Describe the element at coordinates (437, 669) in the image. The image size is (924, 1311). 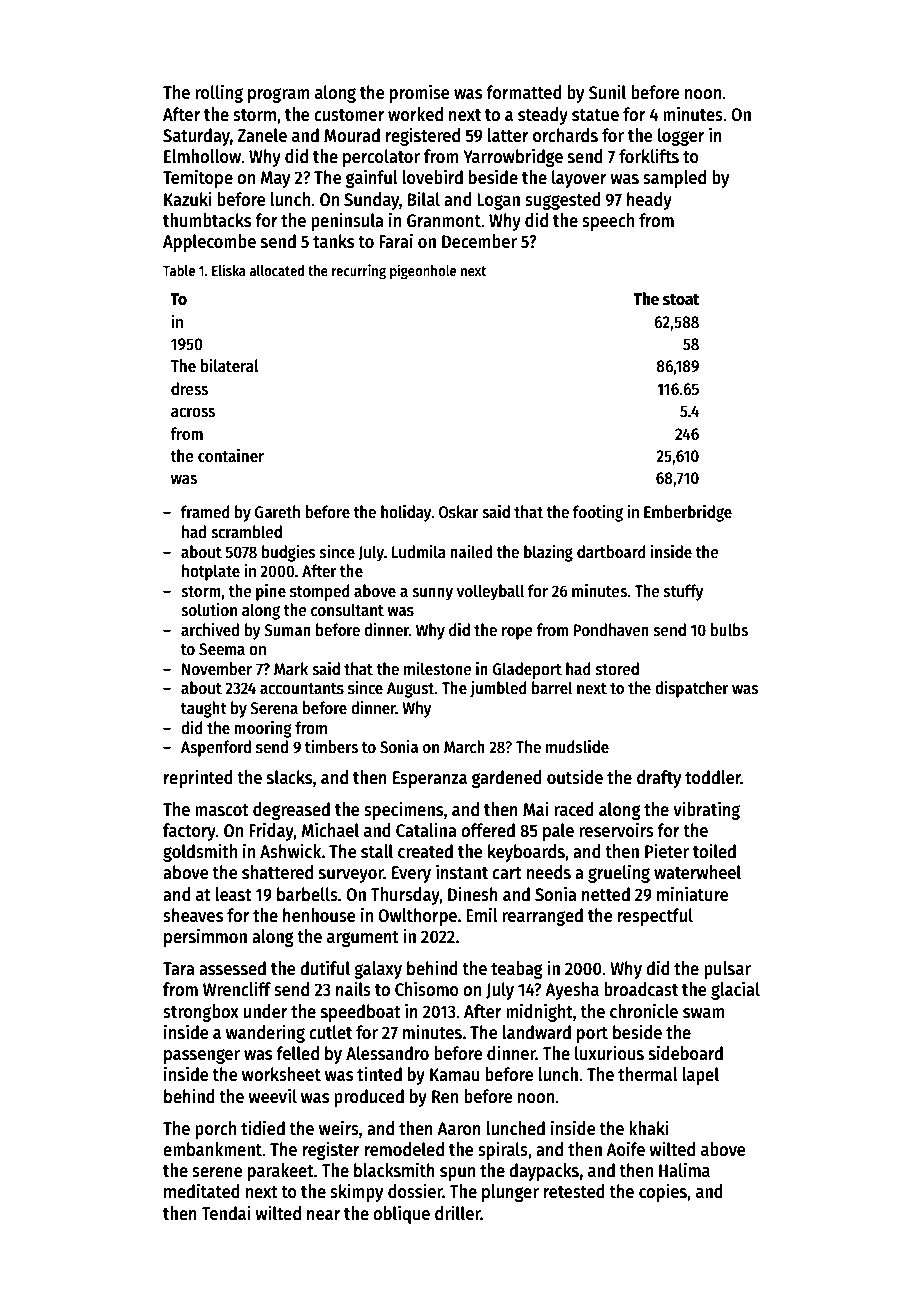
I see `milestone` at that location.
